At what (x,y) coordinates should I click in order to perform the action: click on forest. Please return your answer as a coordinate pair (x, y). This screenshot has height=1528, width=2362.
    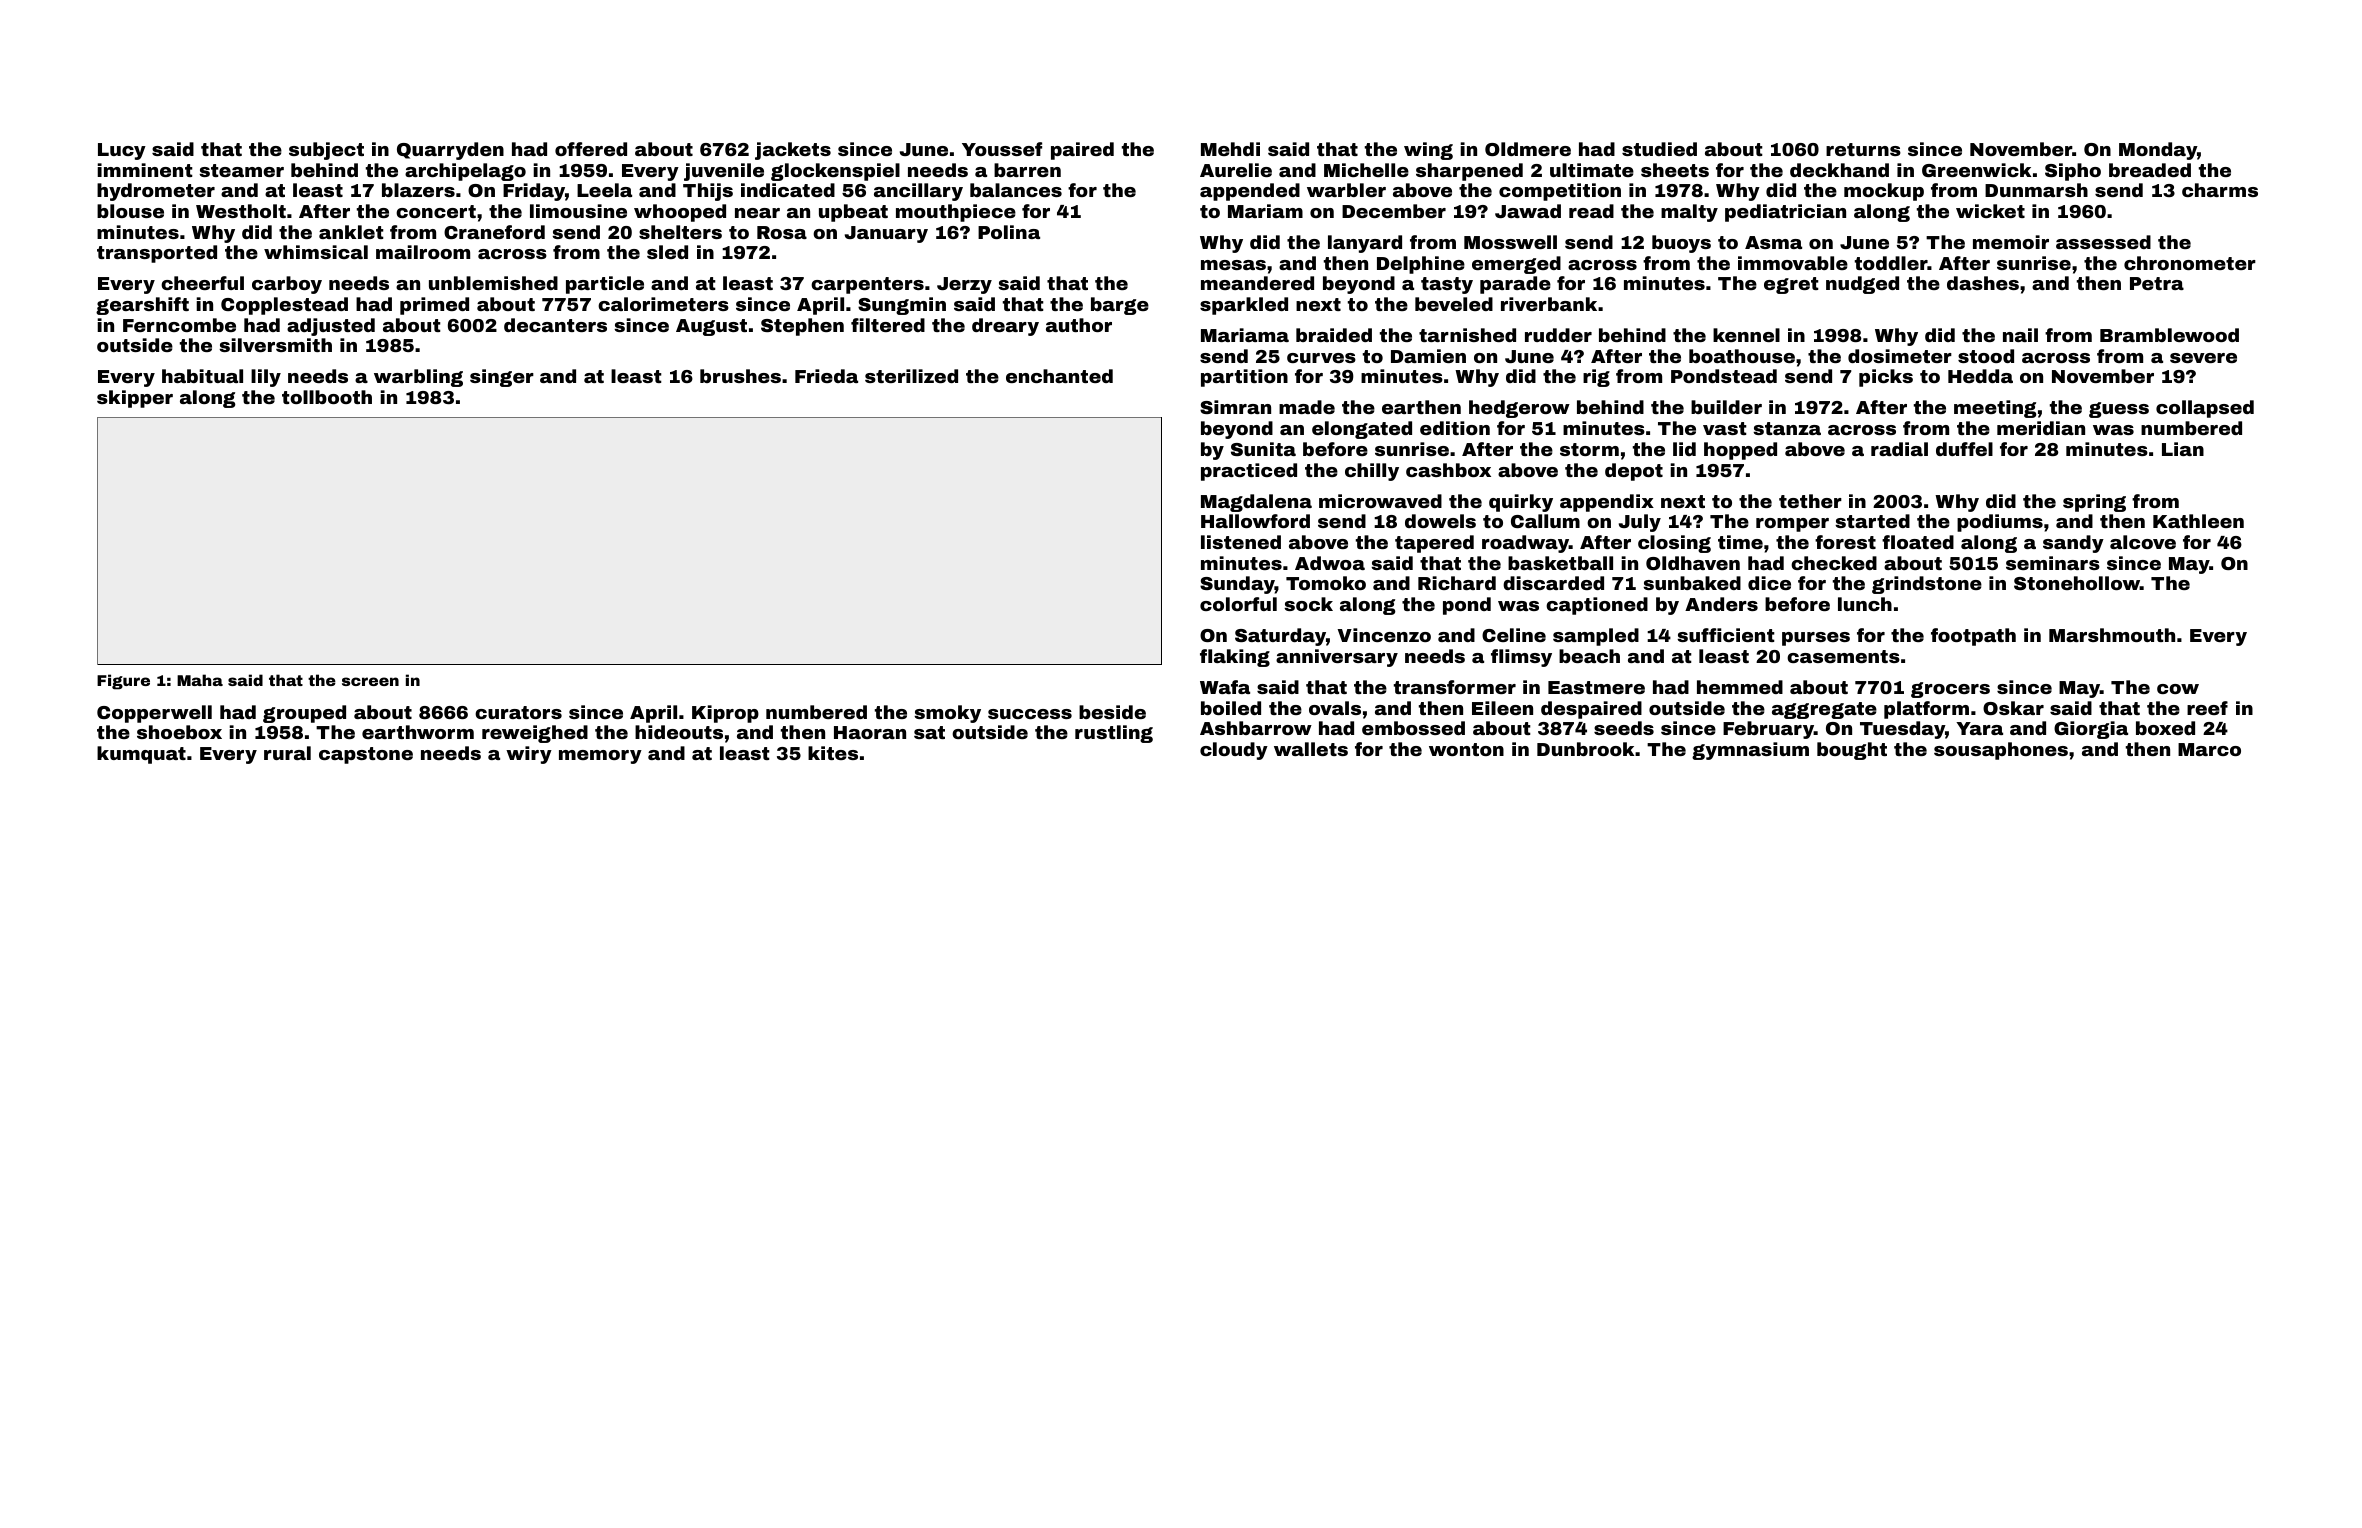
    Looking at the image, I should click on (1845, 542).
